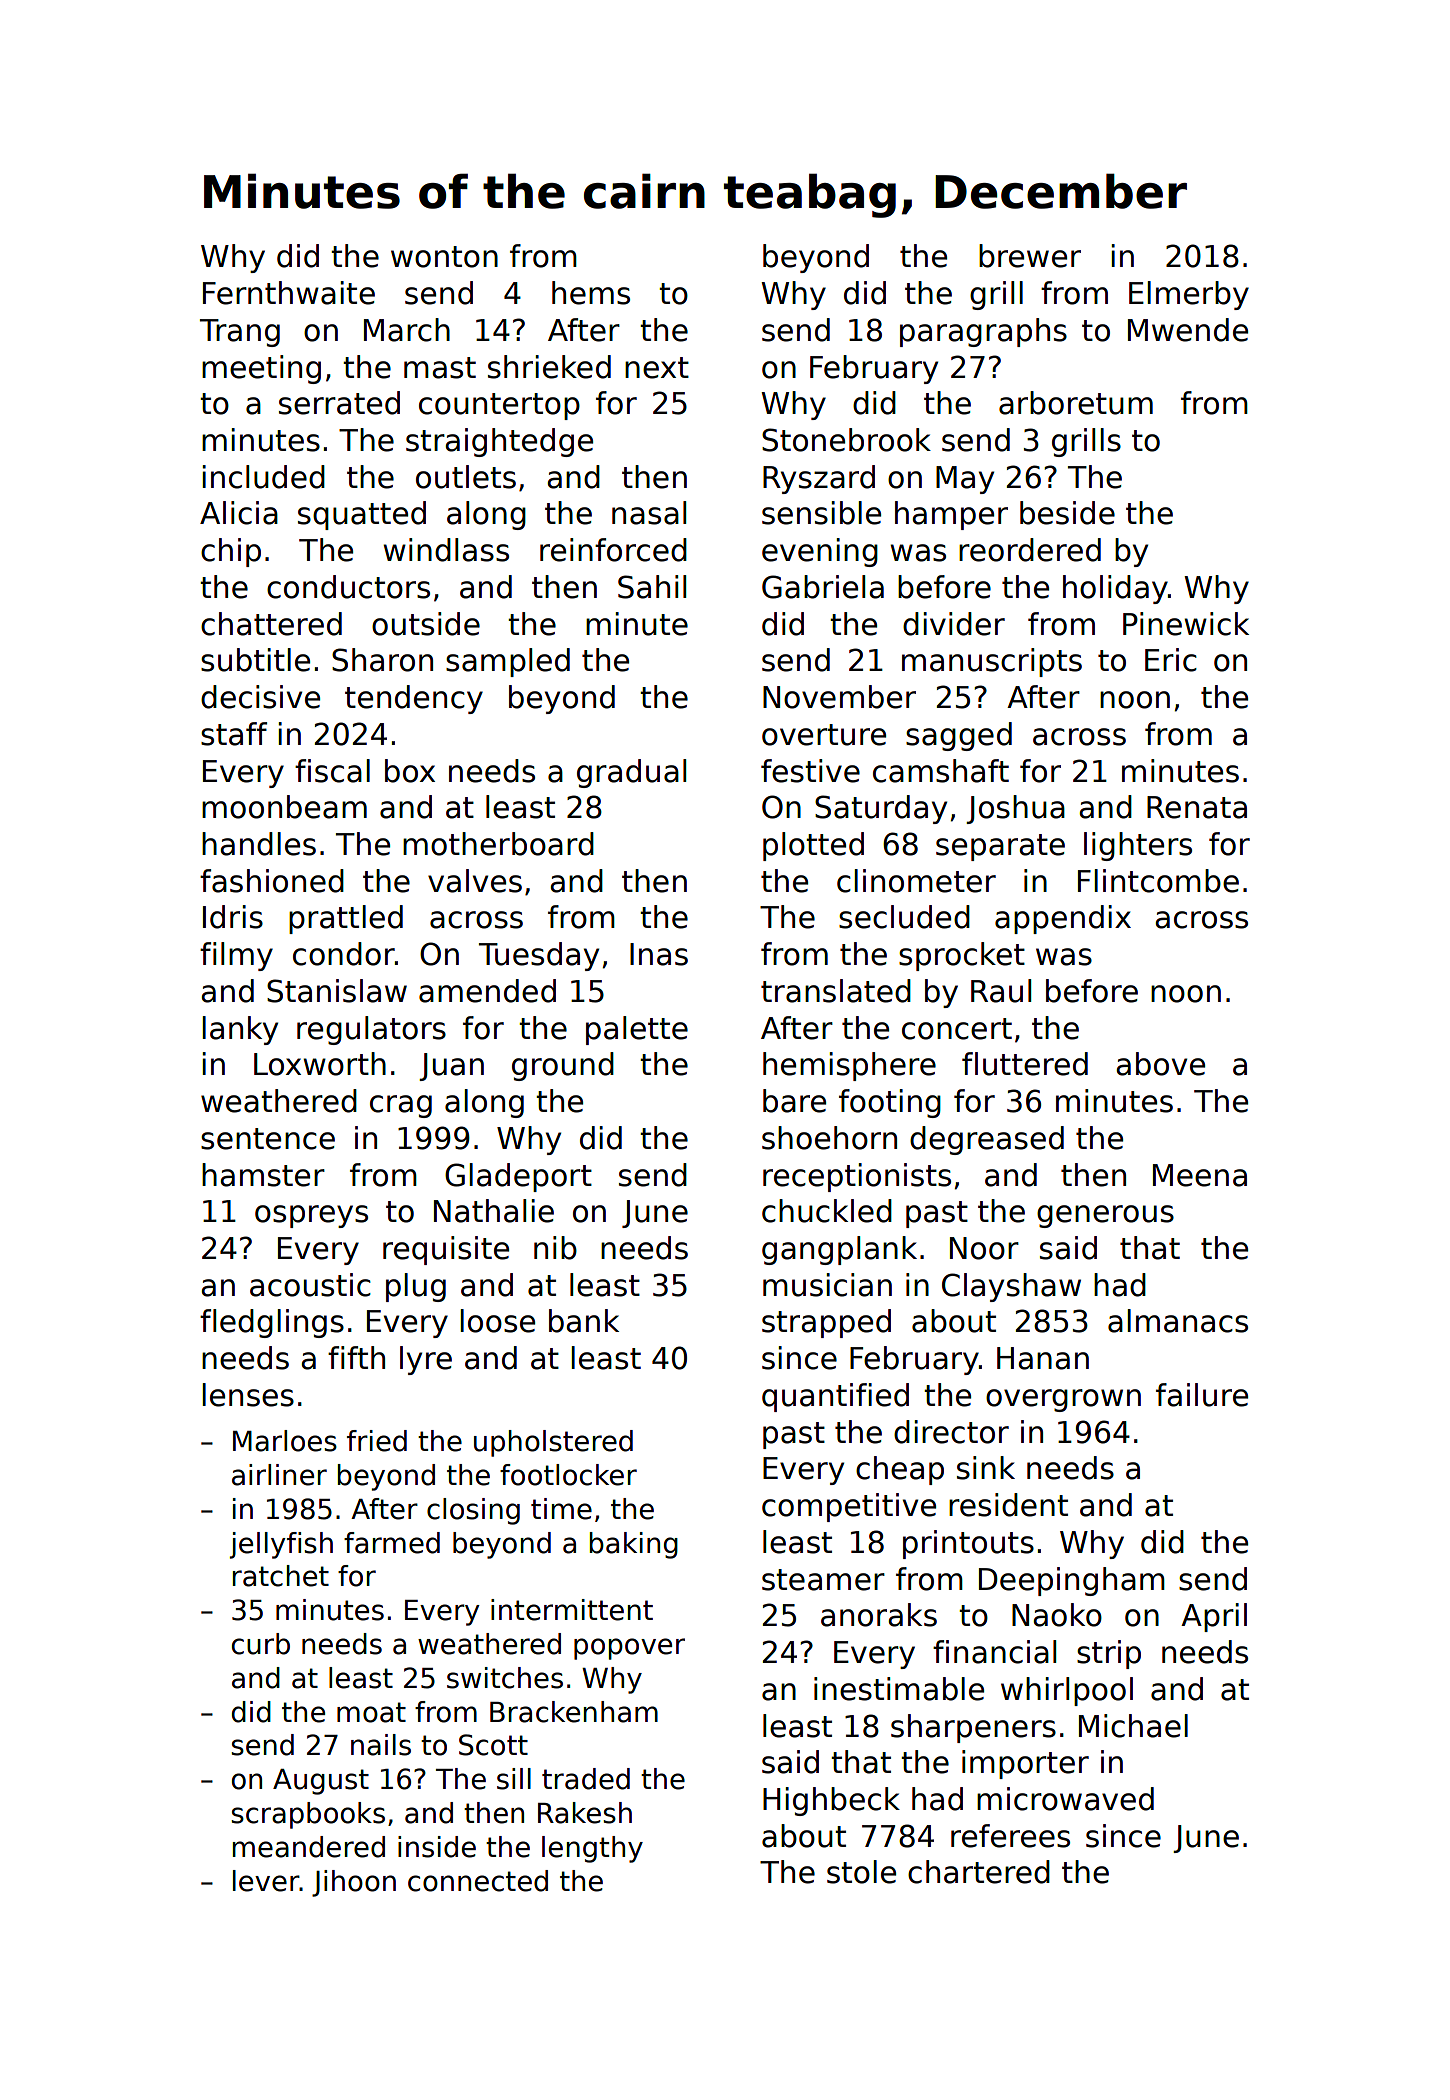 This screenshot has height=2100, width=1450. I want to click on chuckled, so click(827, 1211).
